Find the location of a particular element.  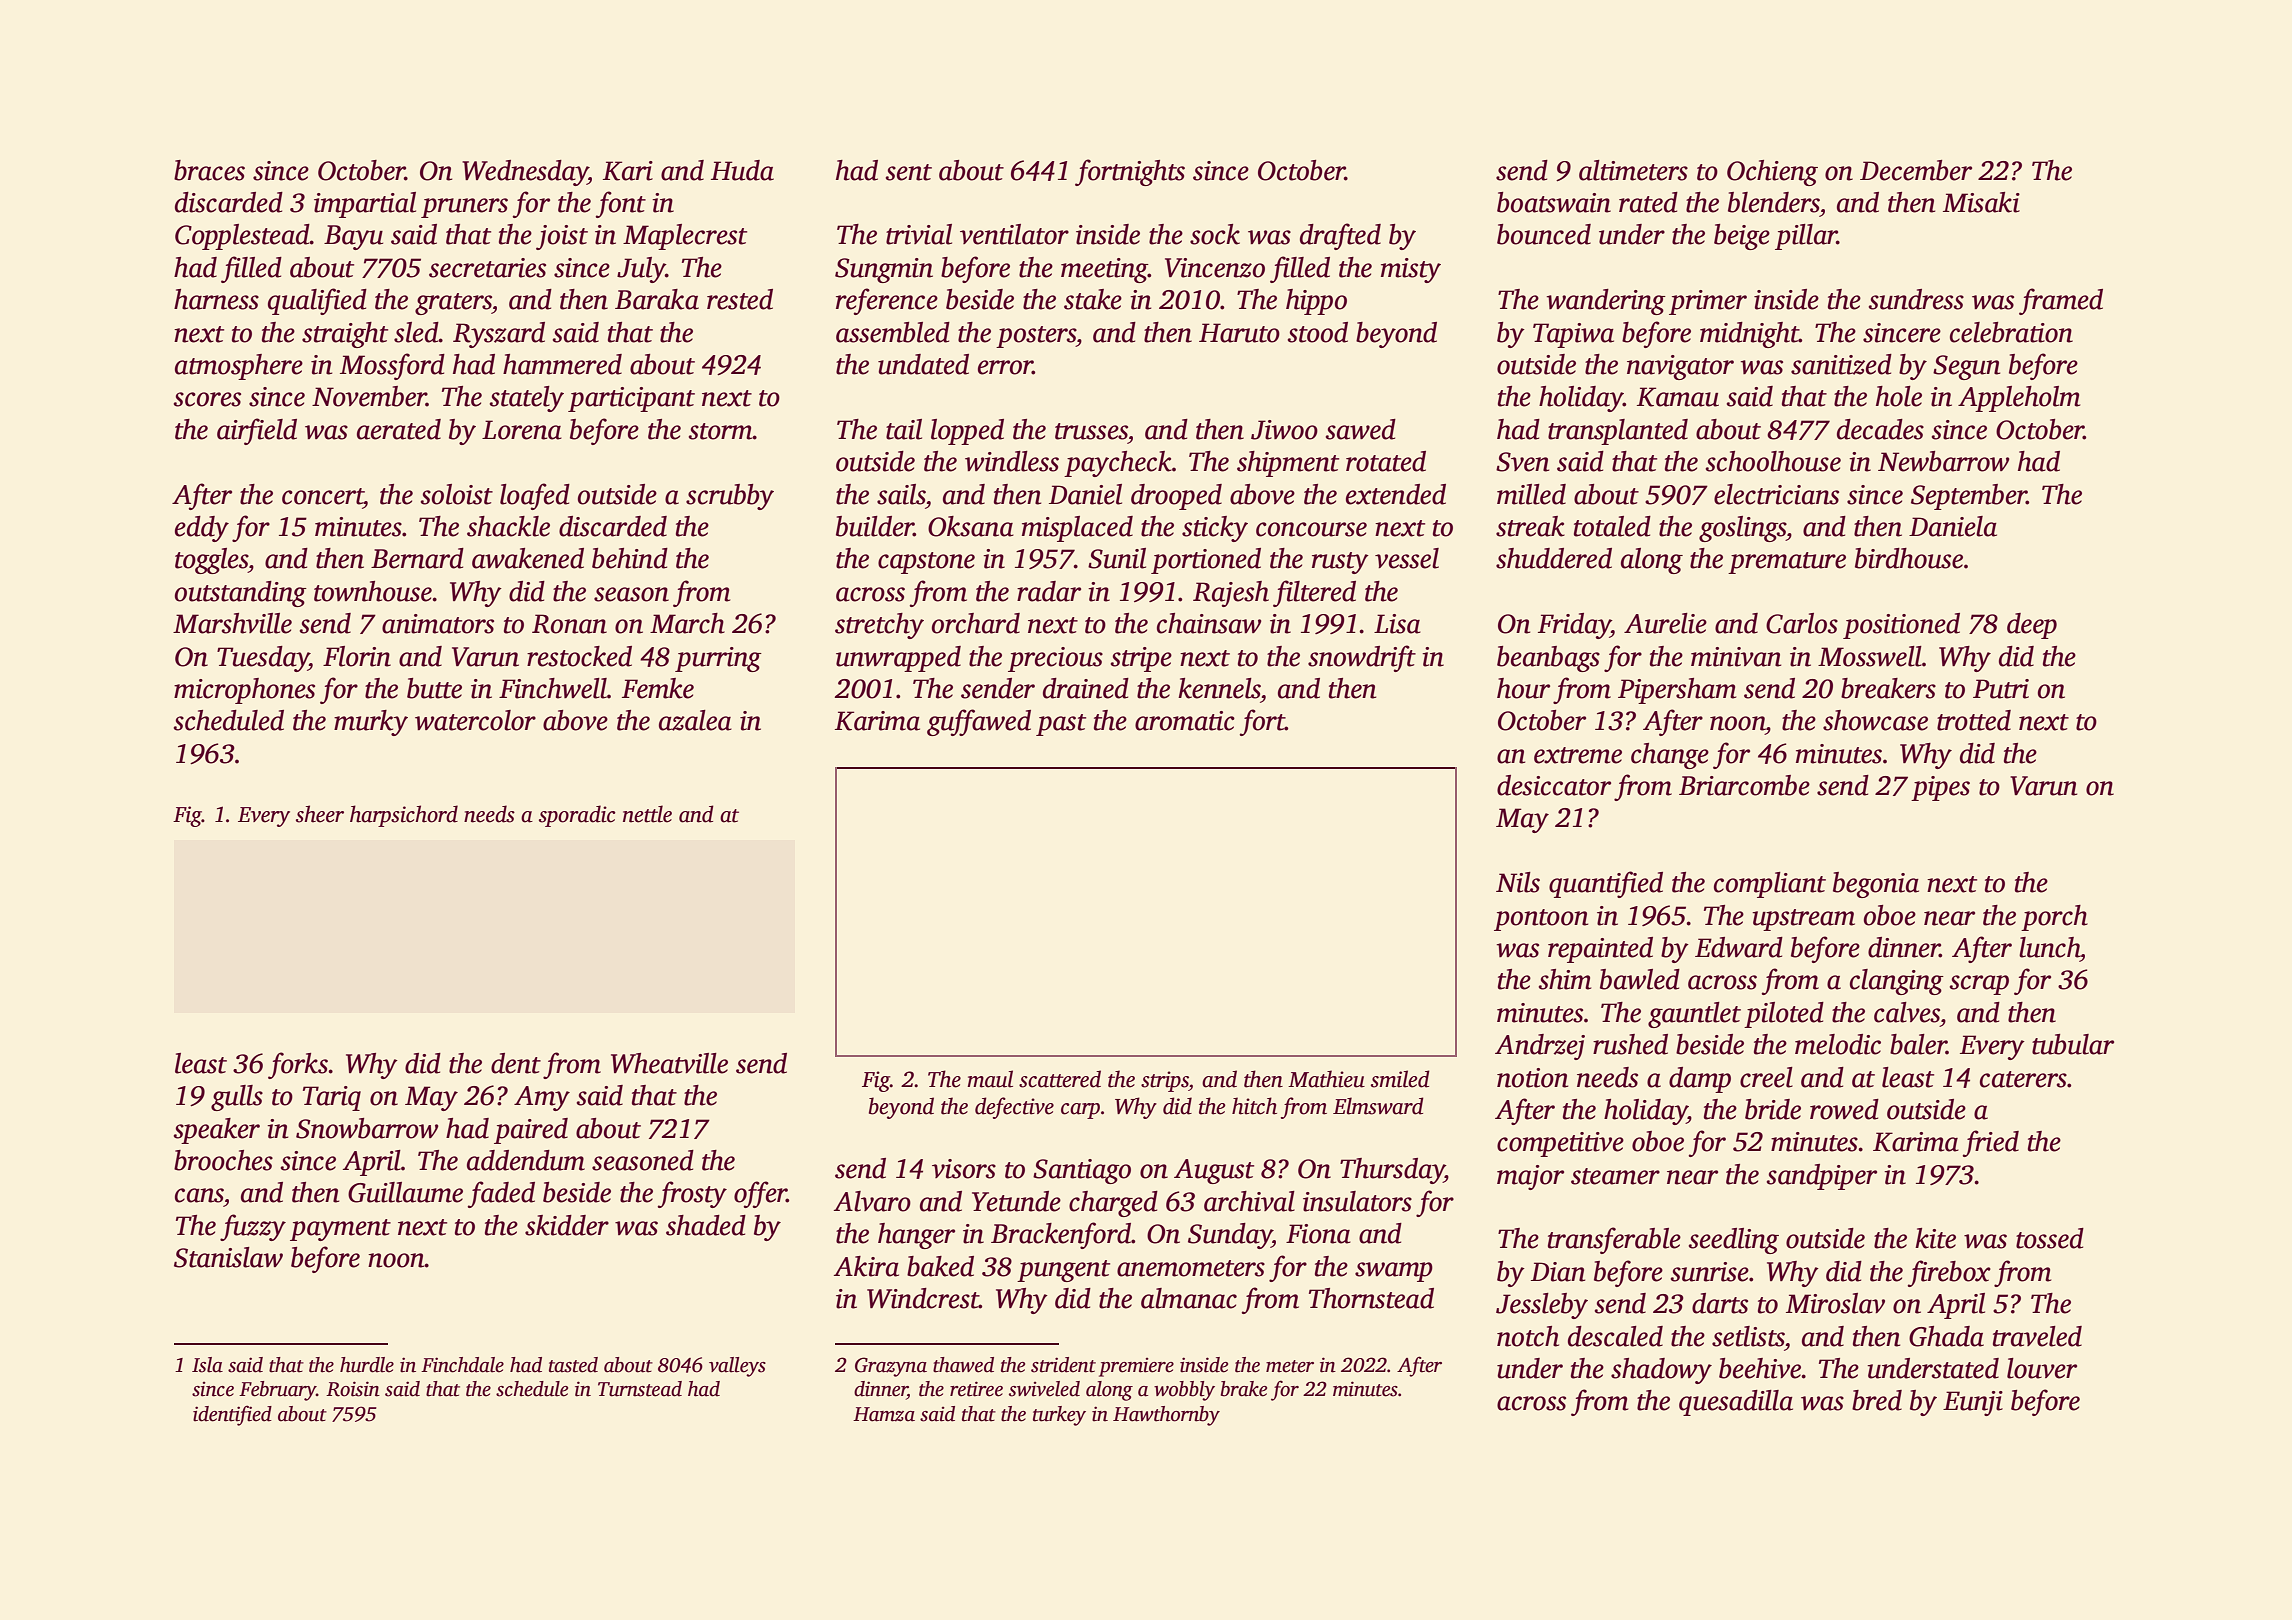

sandpiper is located at coordinates (1822, 1177).
